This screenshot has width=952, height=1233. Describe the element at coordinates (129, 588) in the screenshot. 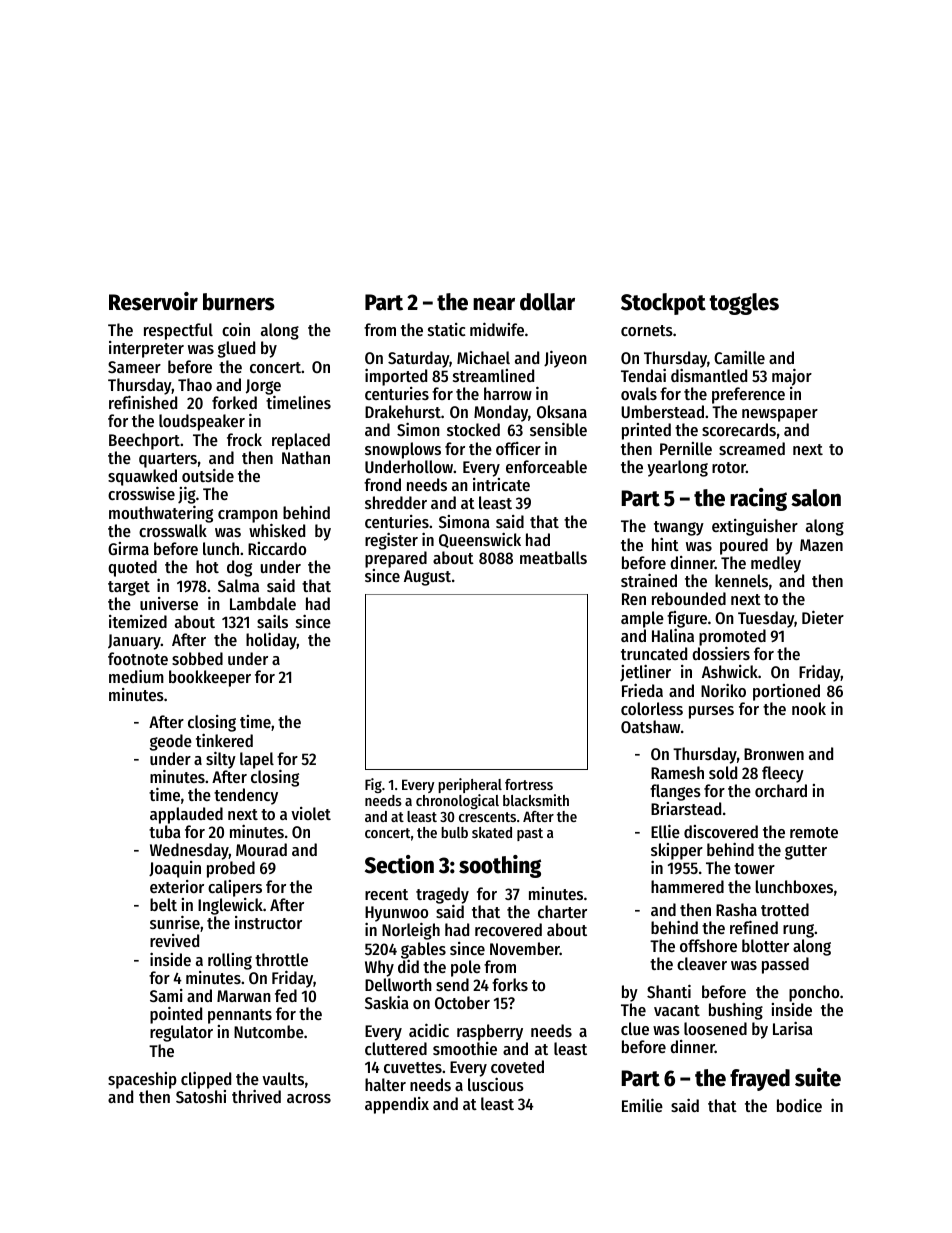

I see `target` at that location.
